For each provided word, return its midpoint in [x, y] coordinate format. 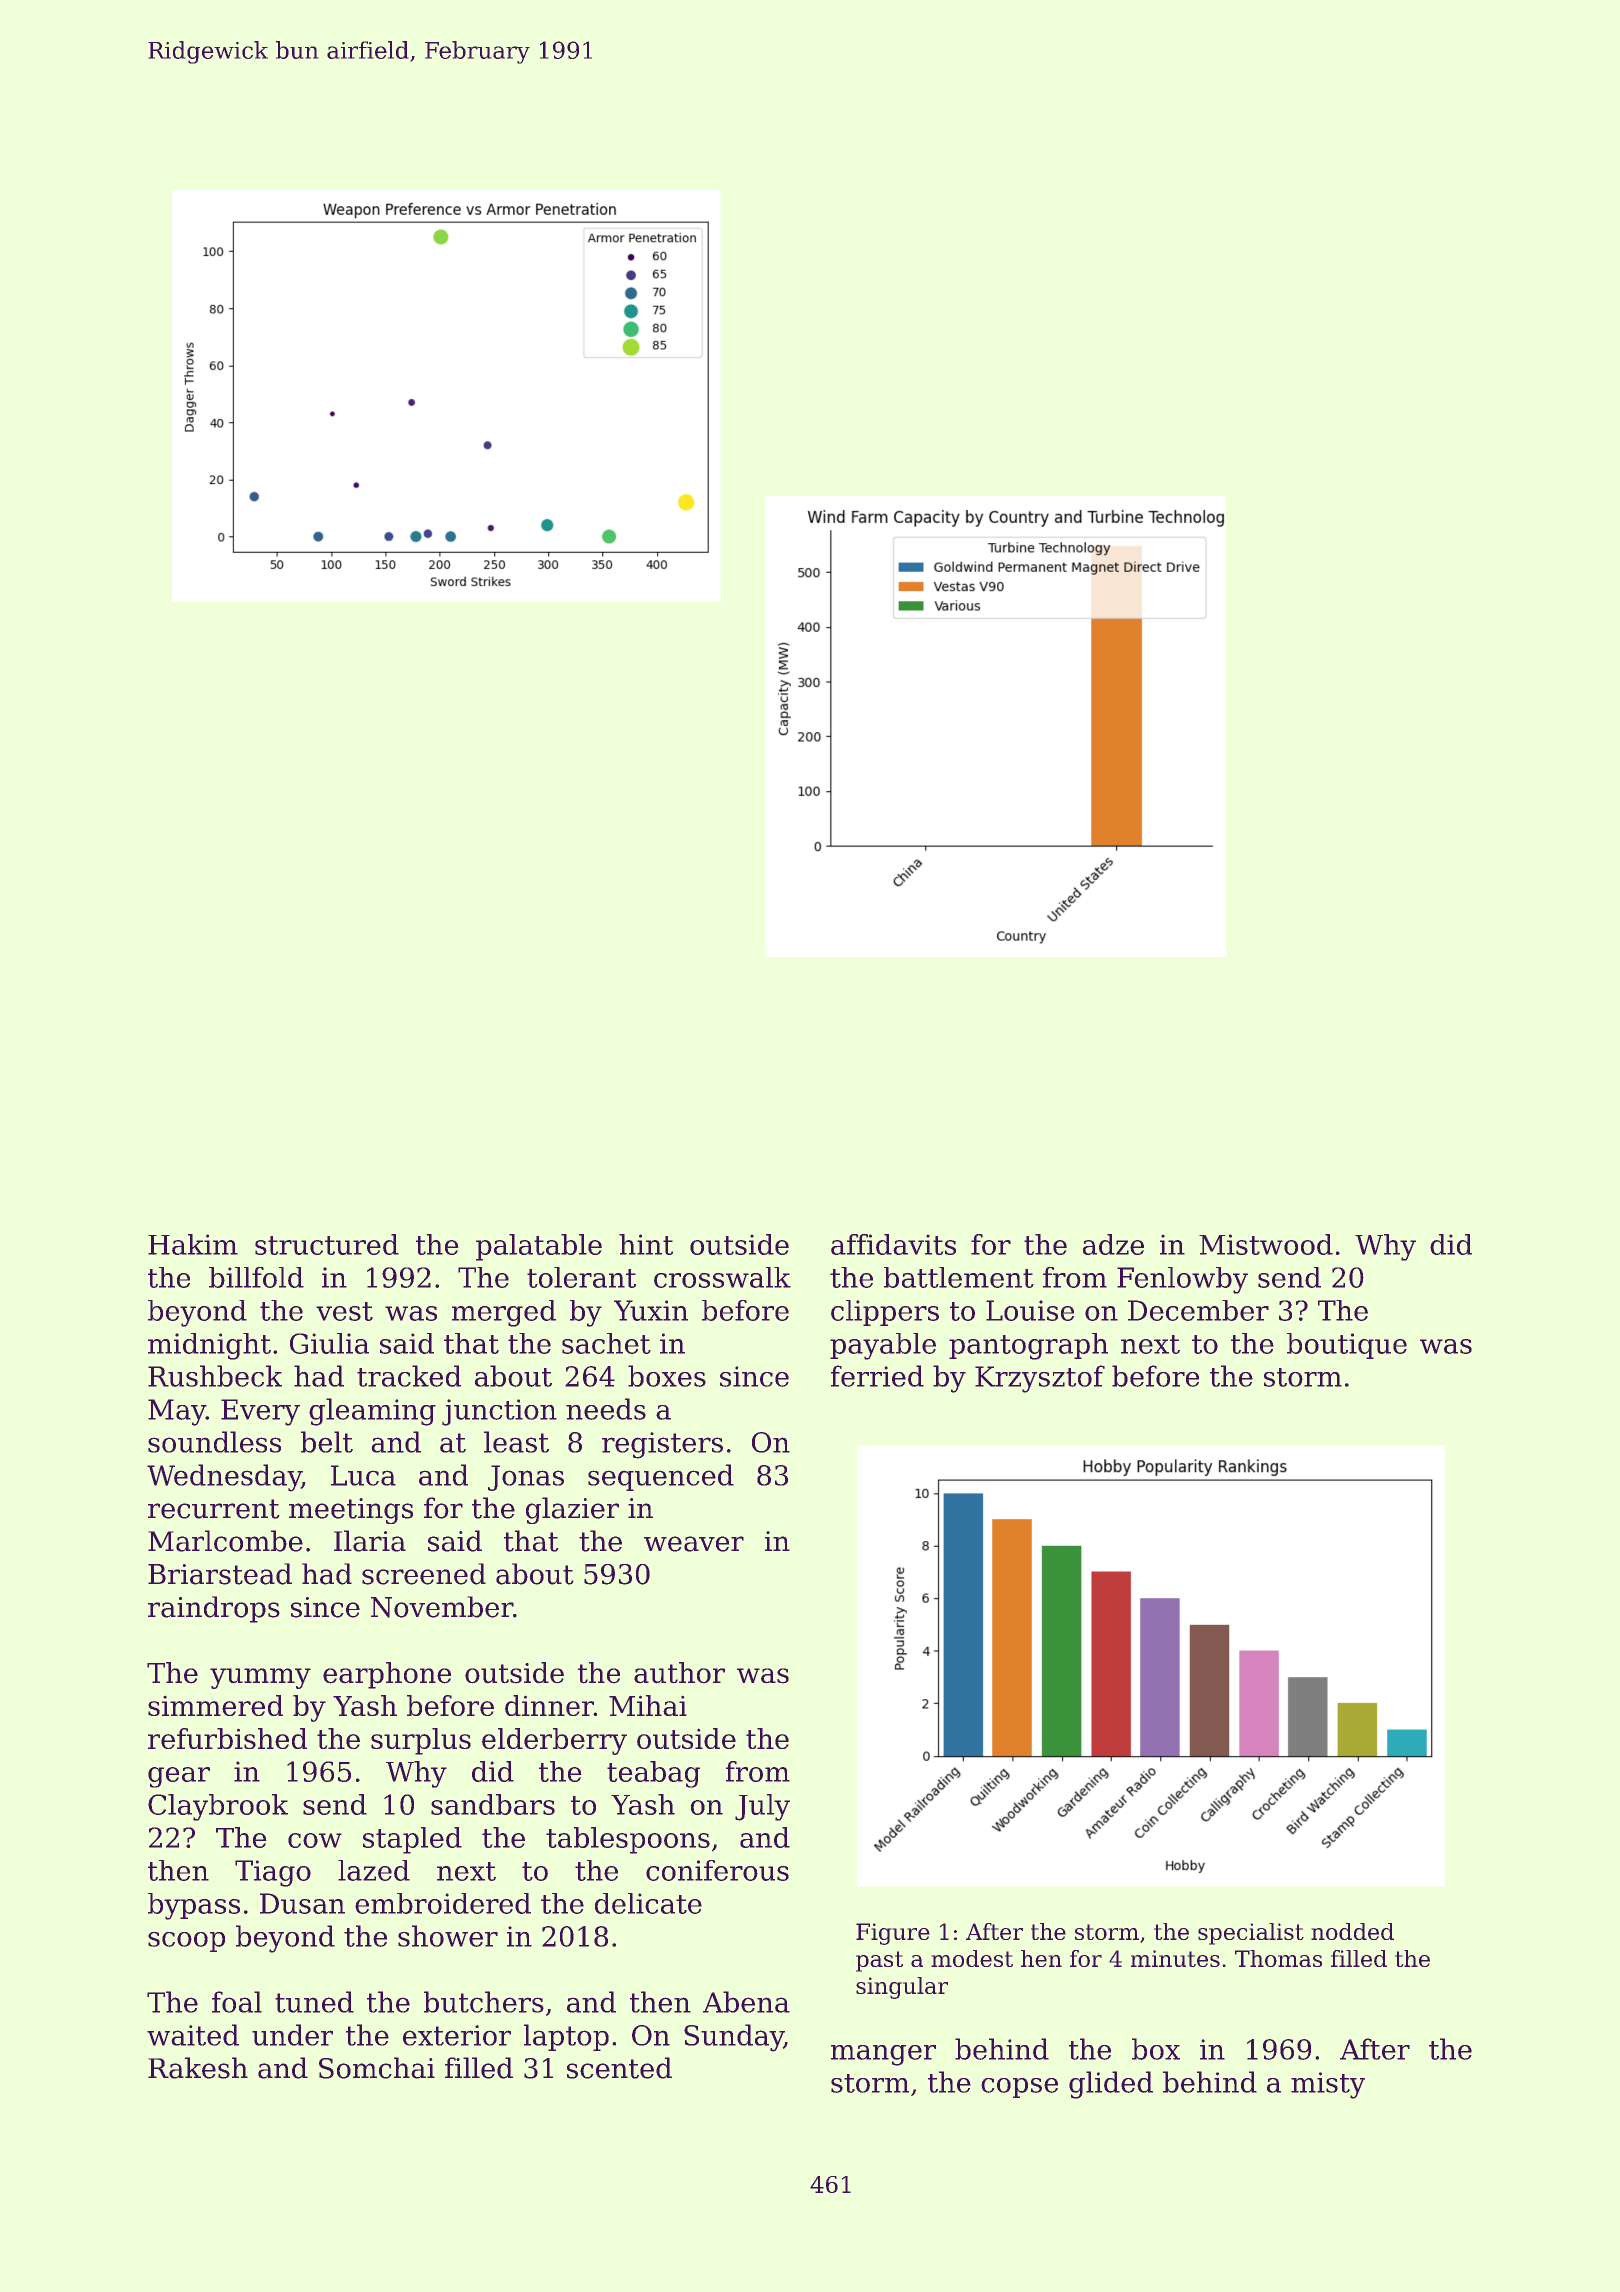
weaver [694, 1544]
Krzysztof [1040, 1379]
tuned [314, 2002]
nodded [1352, 1931]
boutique [1347, 1346]
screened [424, 1574]
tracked [409, 1376]
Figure [893, 1934]
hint [646, 1244]
